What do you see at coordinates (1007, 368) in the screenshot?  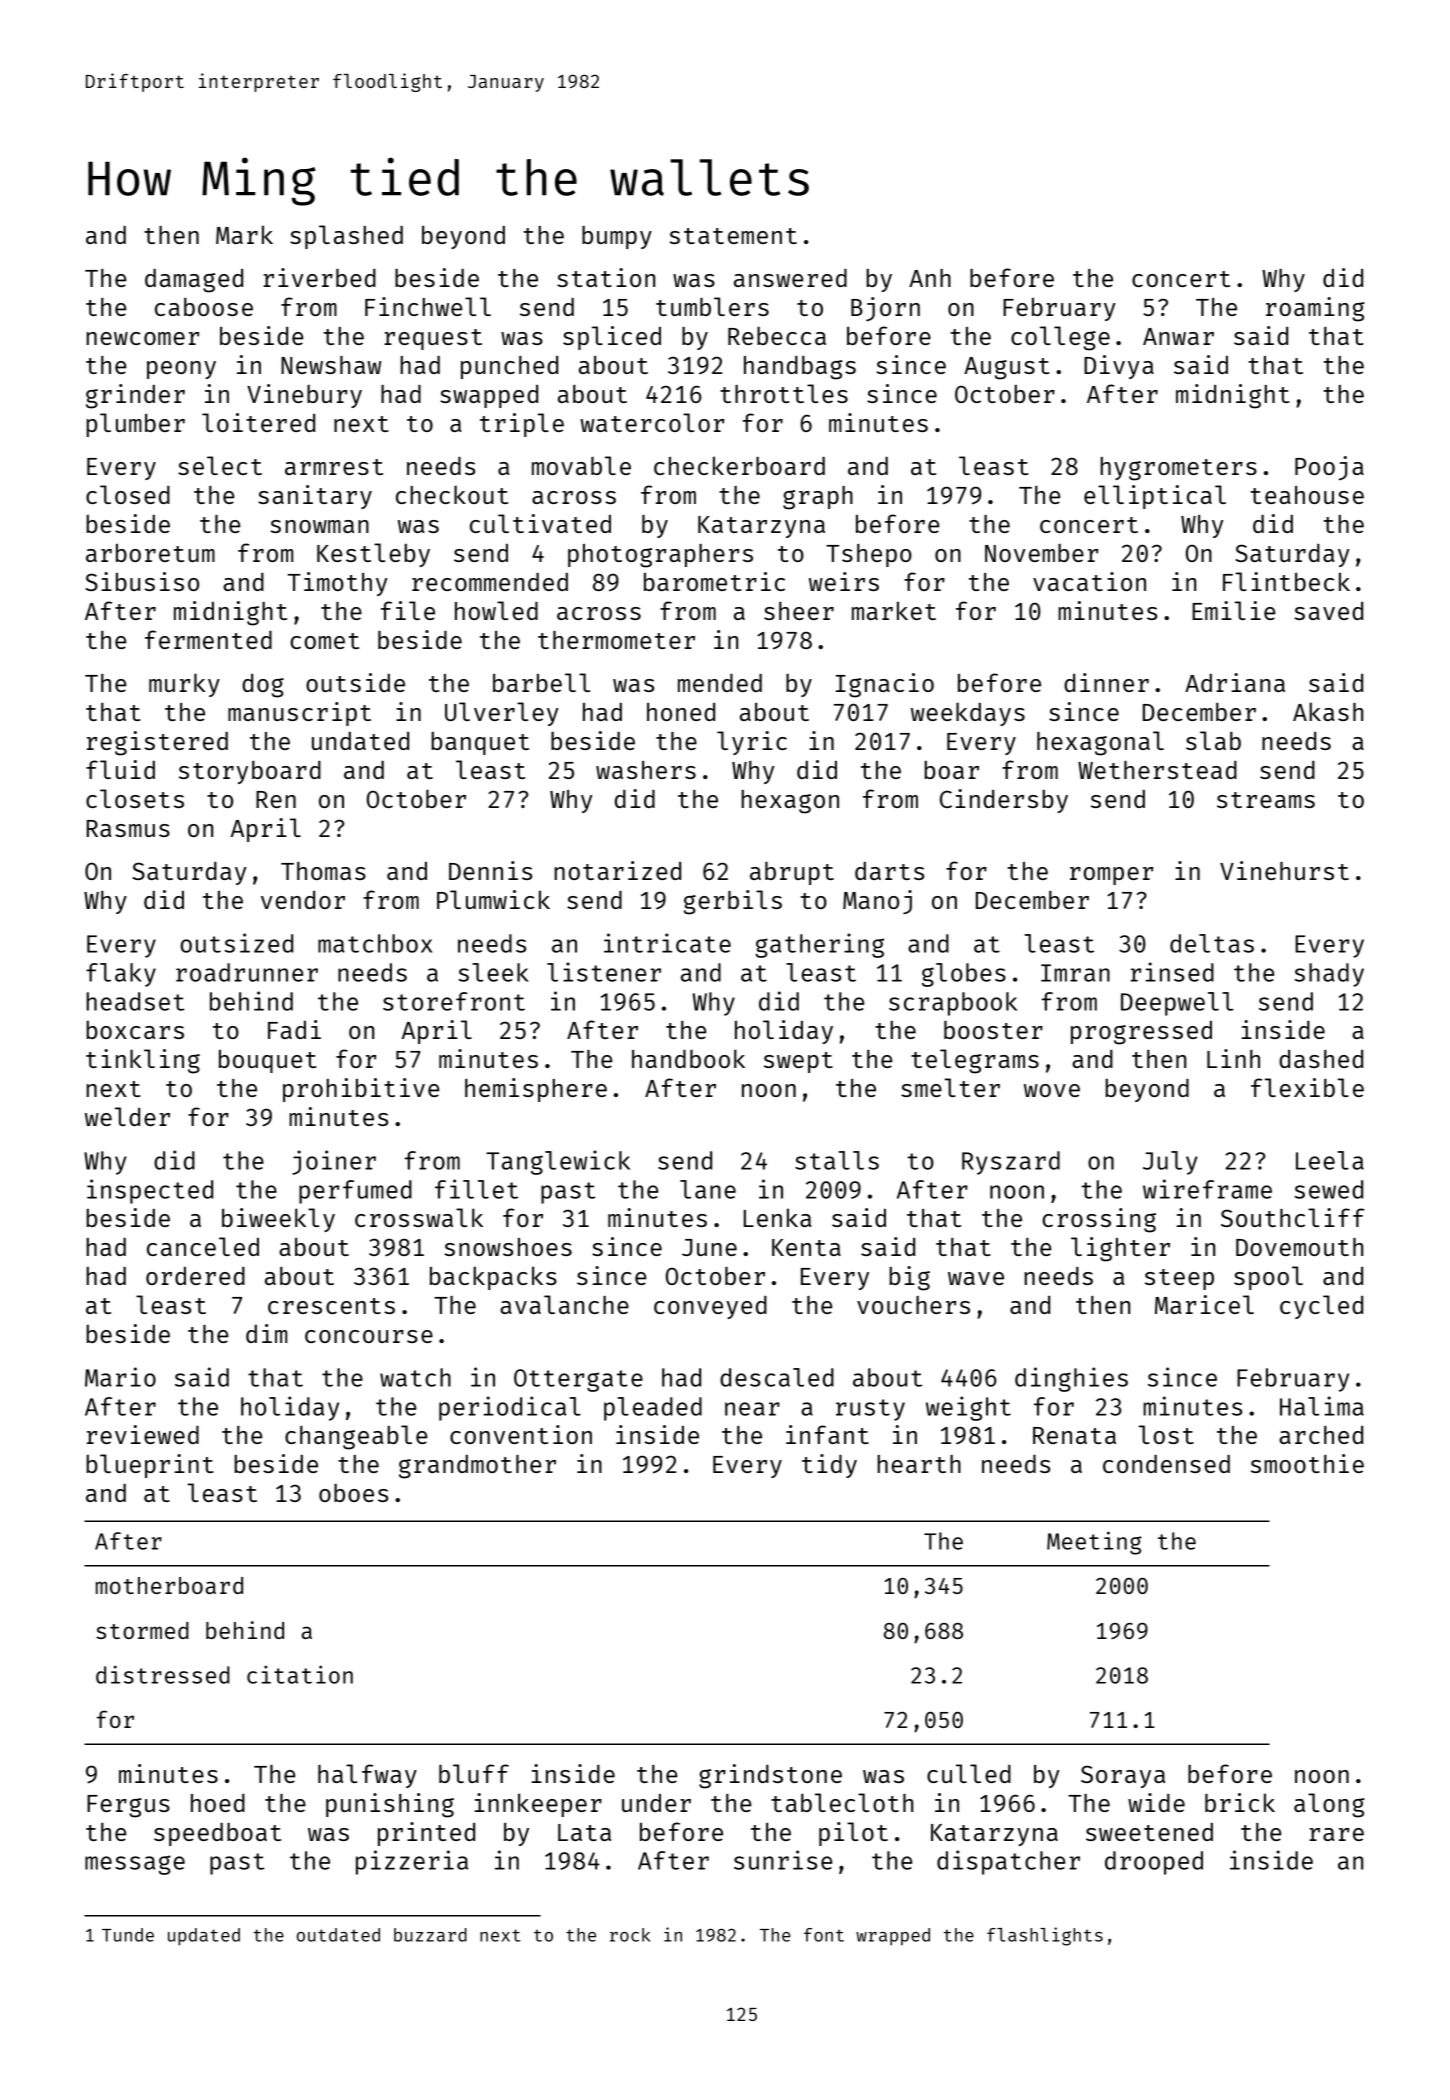 I see `August` at bounding box center [1007, 368].
